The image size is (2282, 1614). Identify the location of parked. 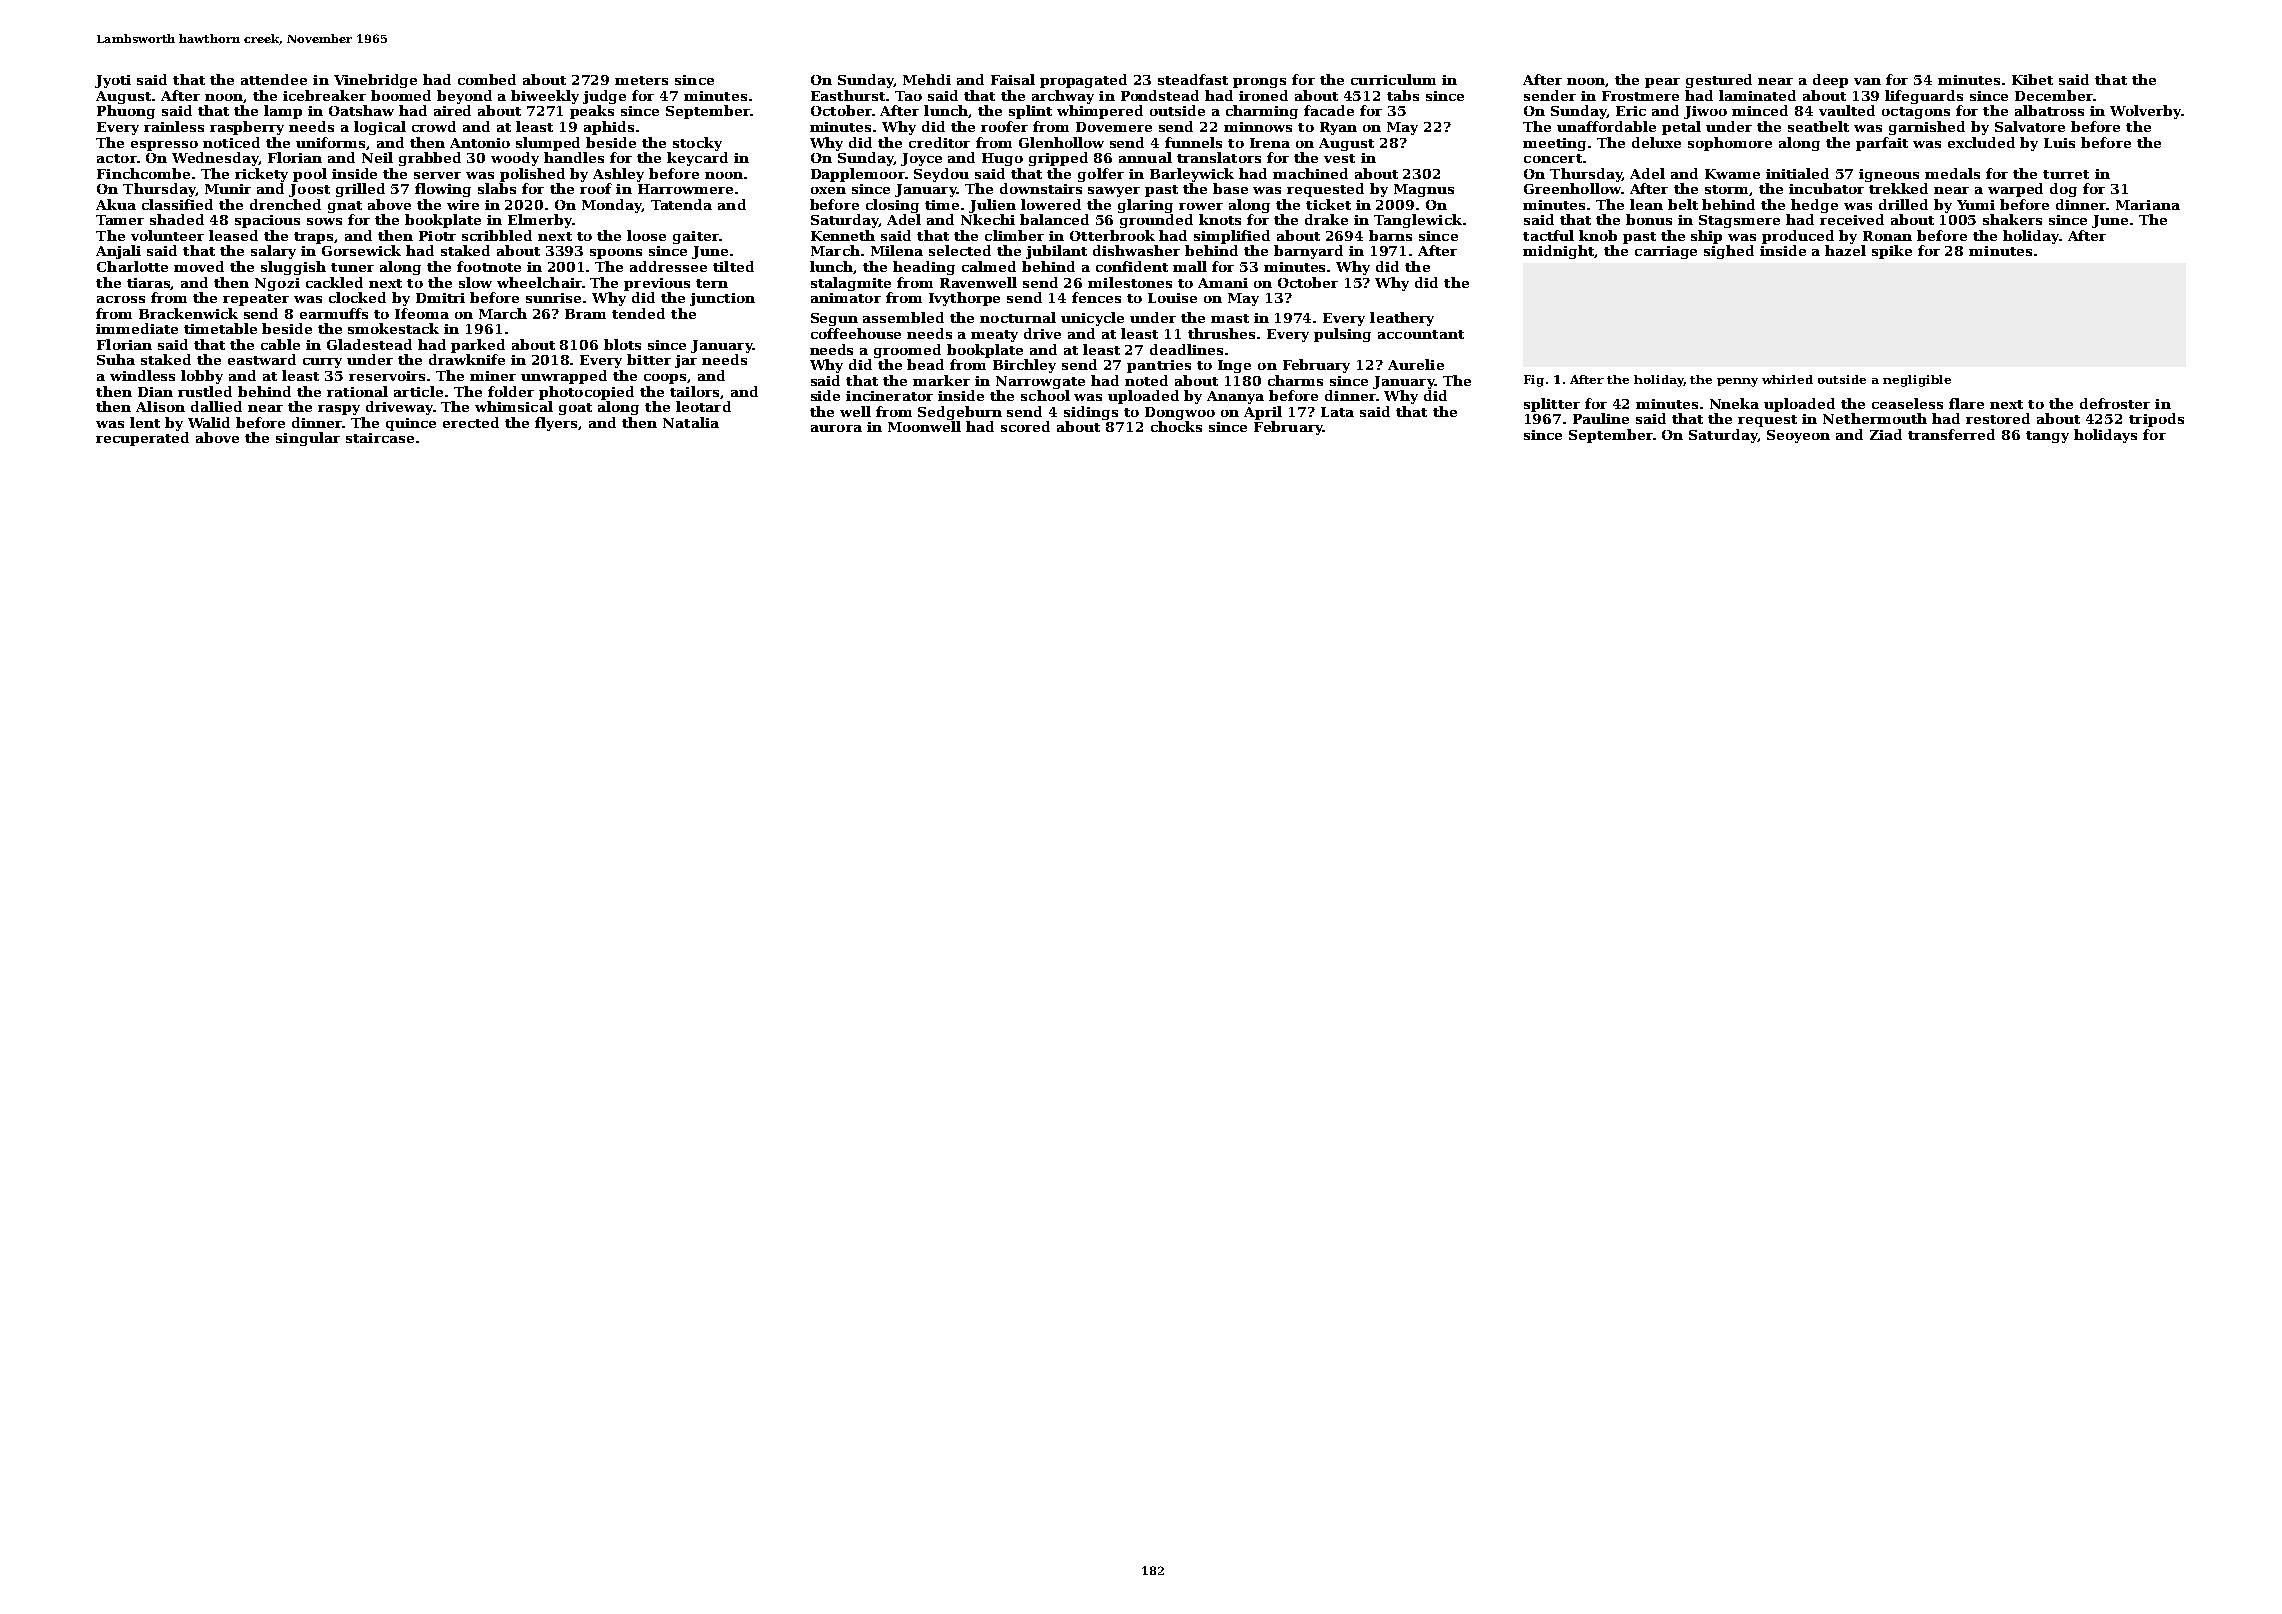
(478, 346).
